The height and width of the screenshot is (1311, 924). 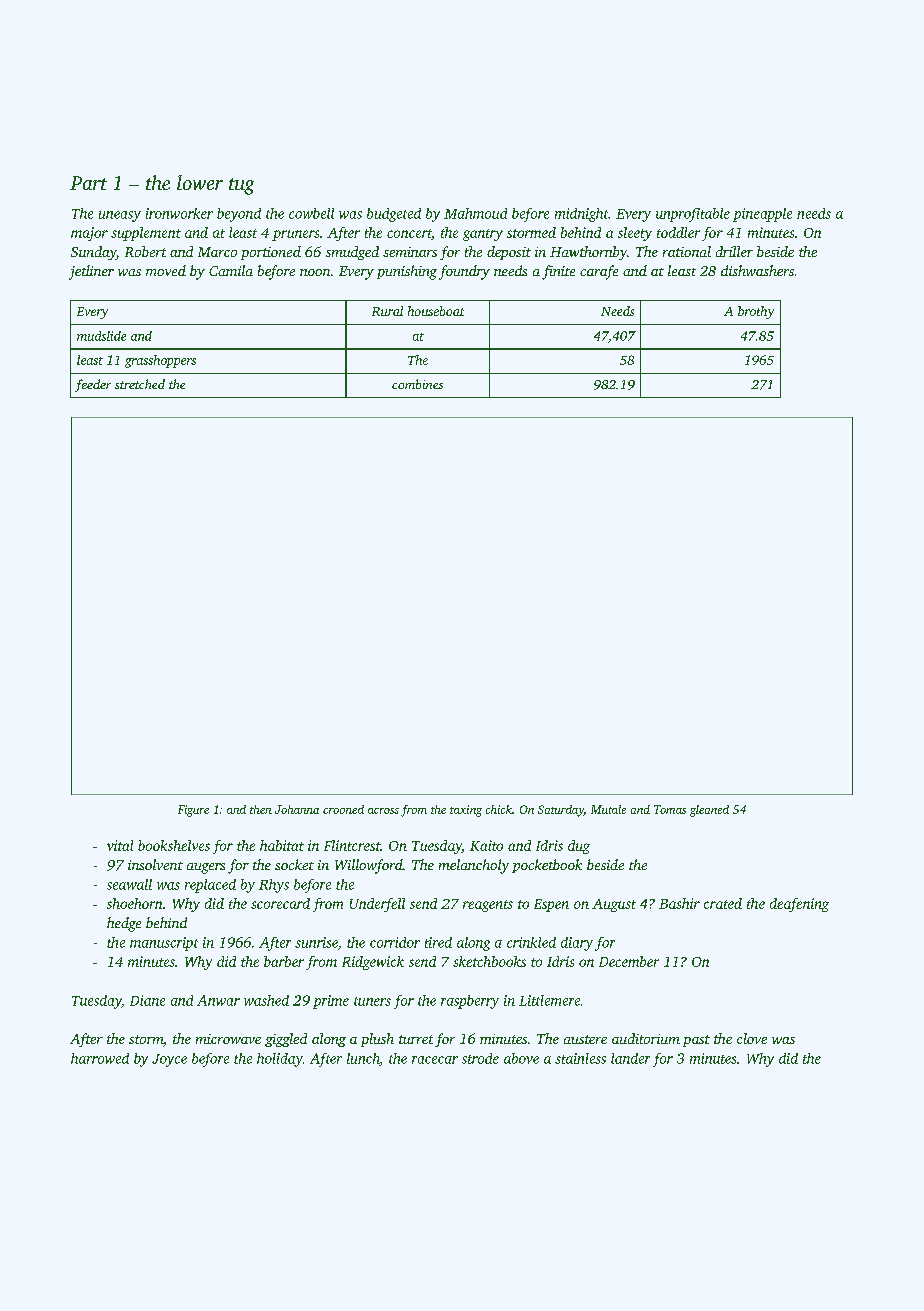 What do you see at coordinates (757, 270) in the screenshot?
I see `dishwashers` at bounding box center [757, 270].
